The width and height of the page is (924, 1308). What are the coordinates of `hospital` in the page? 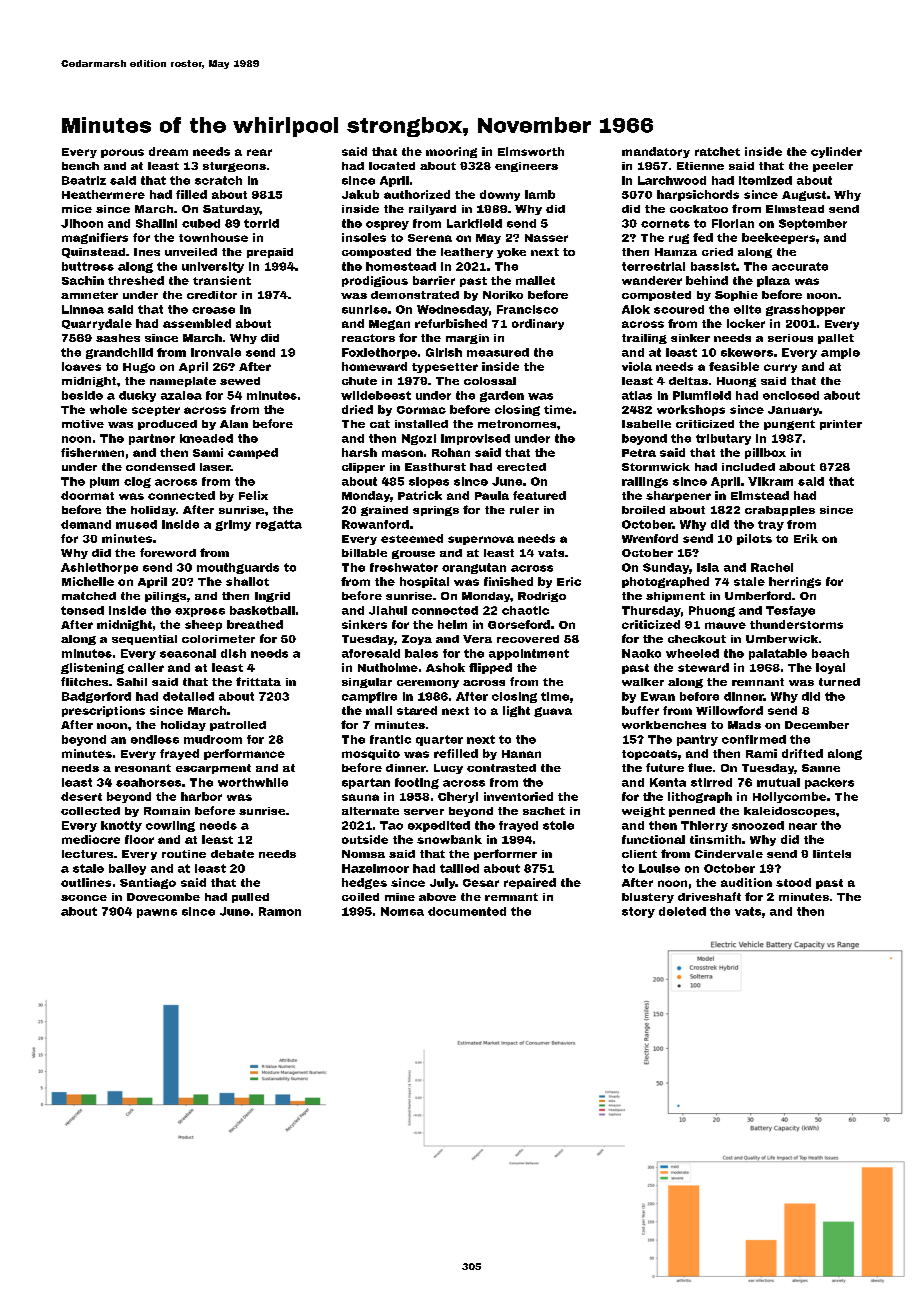 It's located at (424, 582).
